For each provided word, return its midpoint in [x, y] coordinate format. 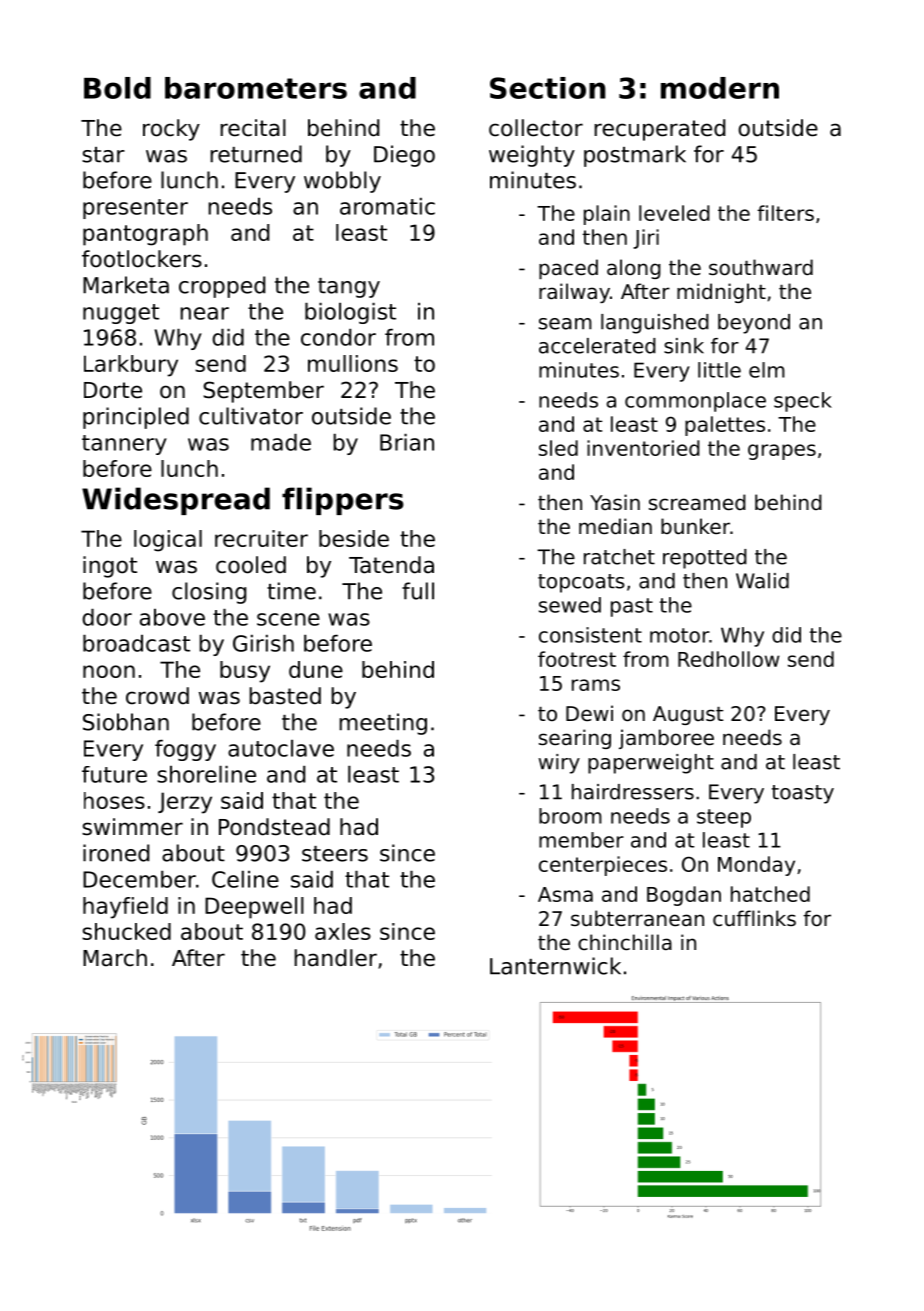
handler [335, 958]
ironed [116, 853]
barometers [256, 88]
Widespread [176, 501]
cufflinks [754, 918]
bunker [695, 526]
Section [548, 88]
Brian [407, 442]
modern [720, 88]
